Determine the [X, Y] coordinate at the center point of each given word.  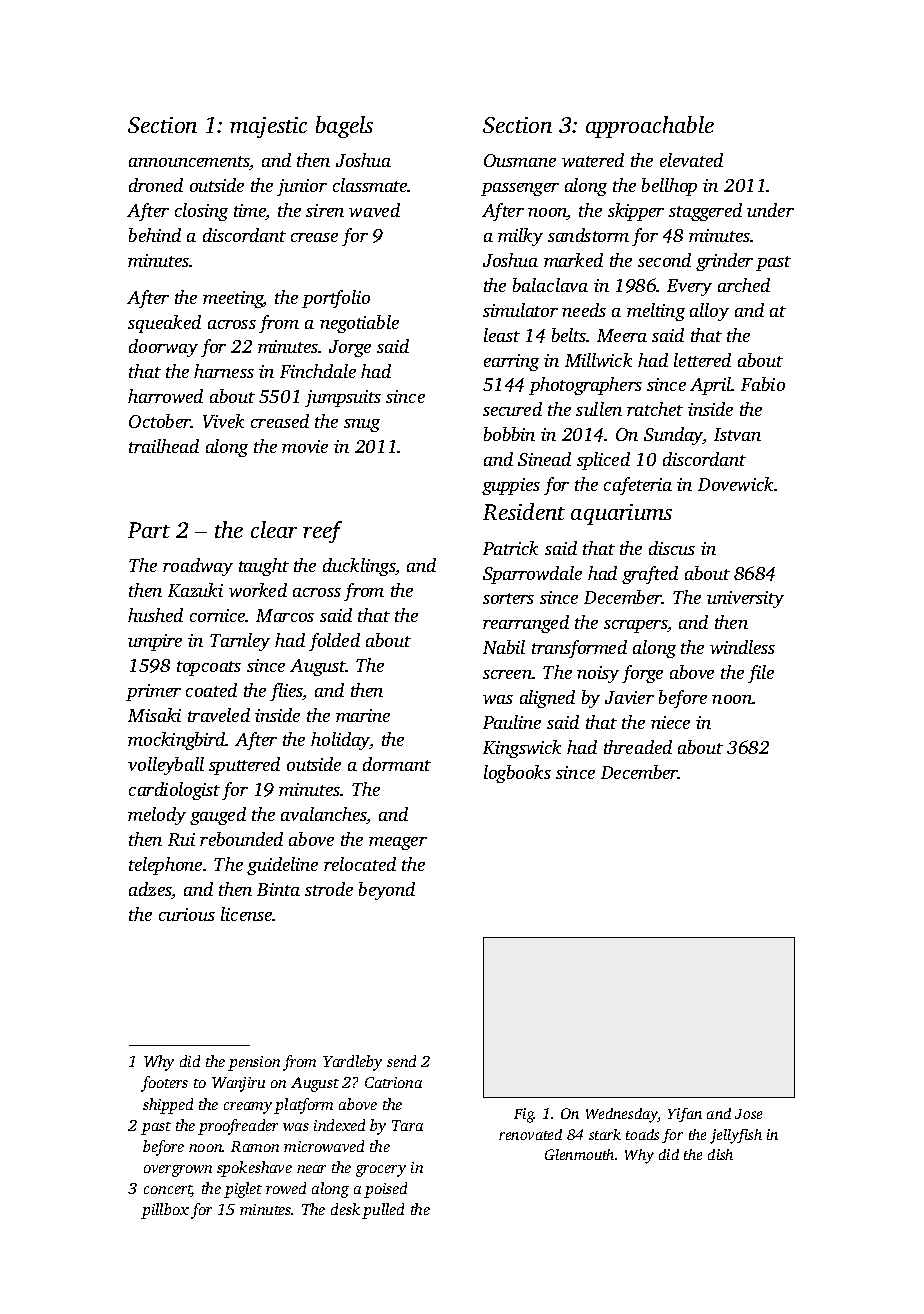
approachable [650, 127]
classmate [370, 185]
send [401, 1061]
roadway [198, 567]
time [250, 212]
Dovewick [735, 484]
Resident [524, 511]
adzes [150, 890]
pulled [383, 1211]
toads [642, 1134]
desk [345, 1209]
